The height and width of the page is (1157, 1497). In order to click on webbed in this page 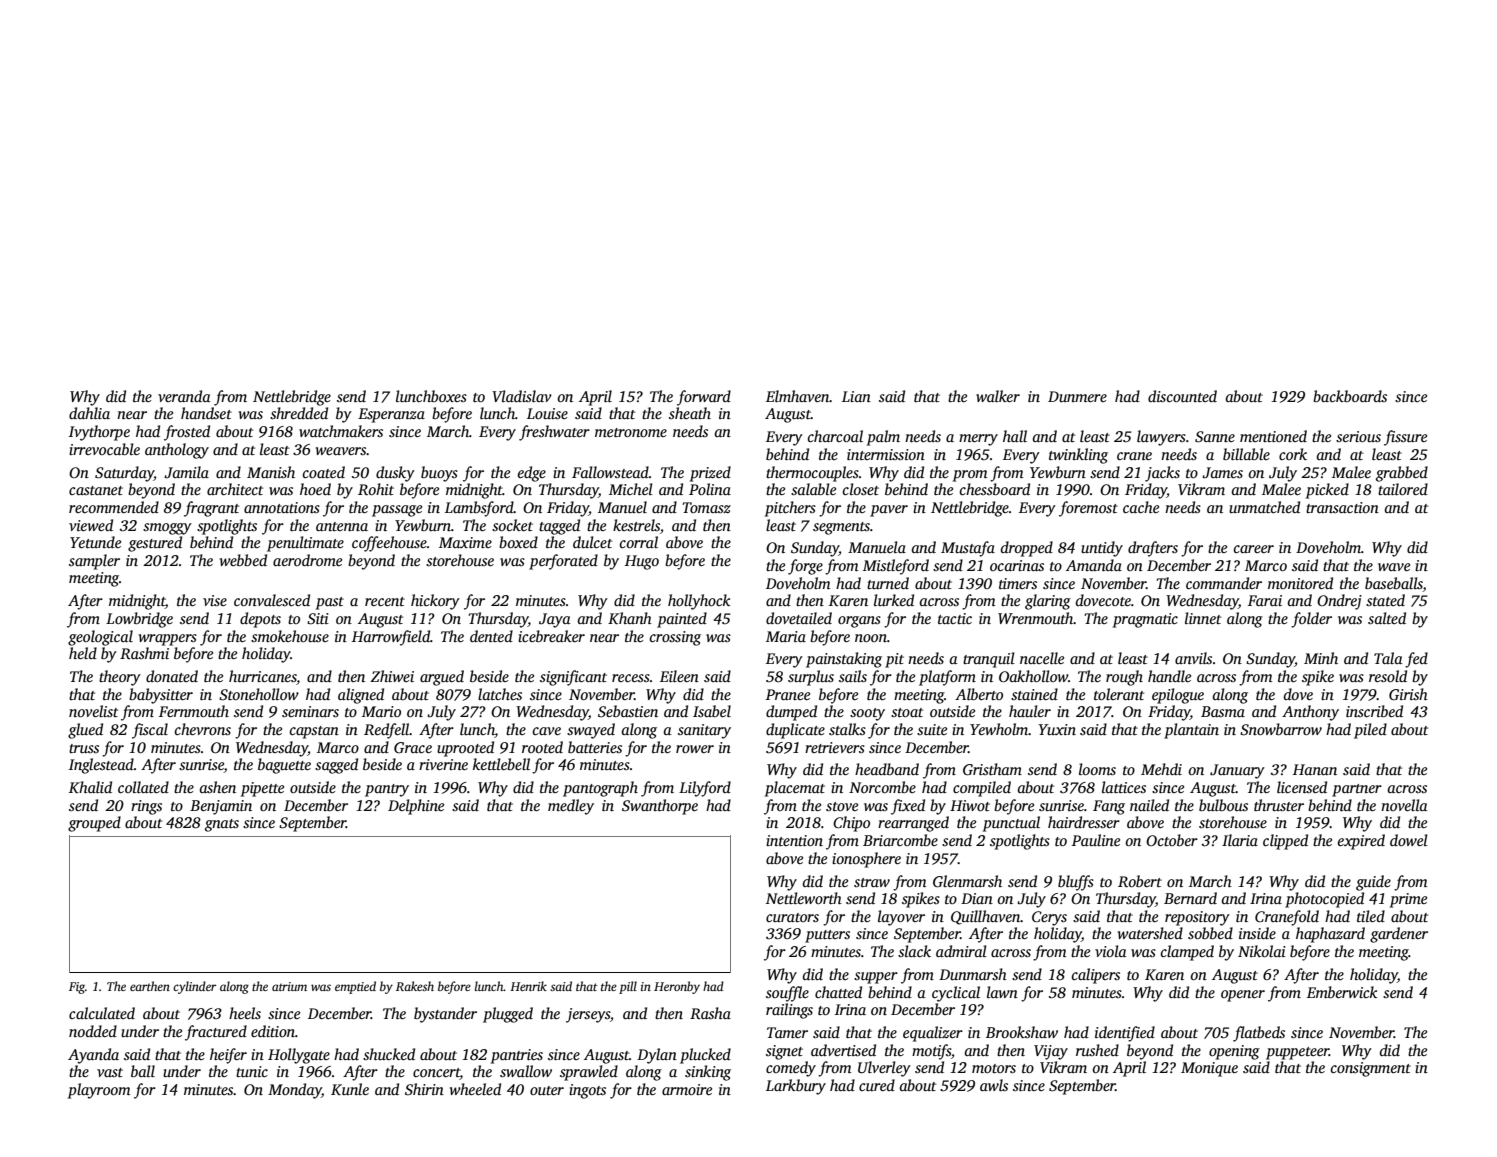, I will do `click(243, 560)`.
